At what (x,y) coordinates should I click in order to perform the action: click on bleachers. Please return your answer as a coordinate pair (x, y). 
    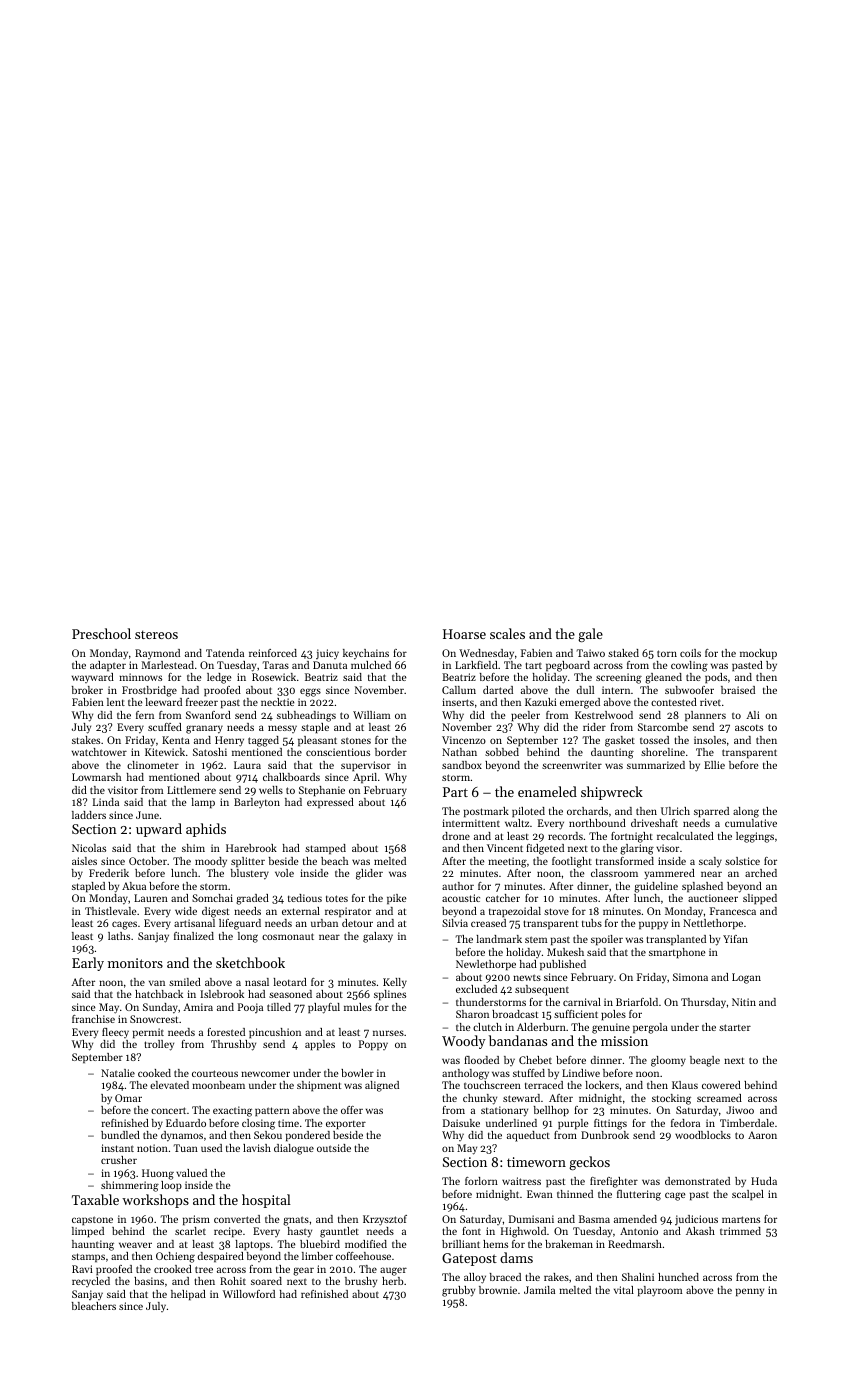
    Looking at the image, I should click on (94, 1306).
